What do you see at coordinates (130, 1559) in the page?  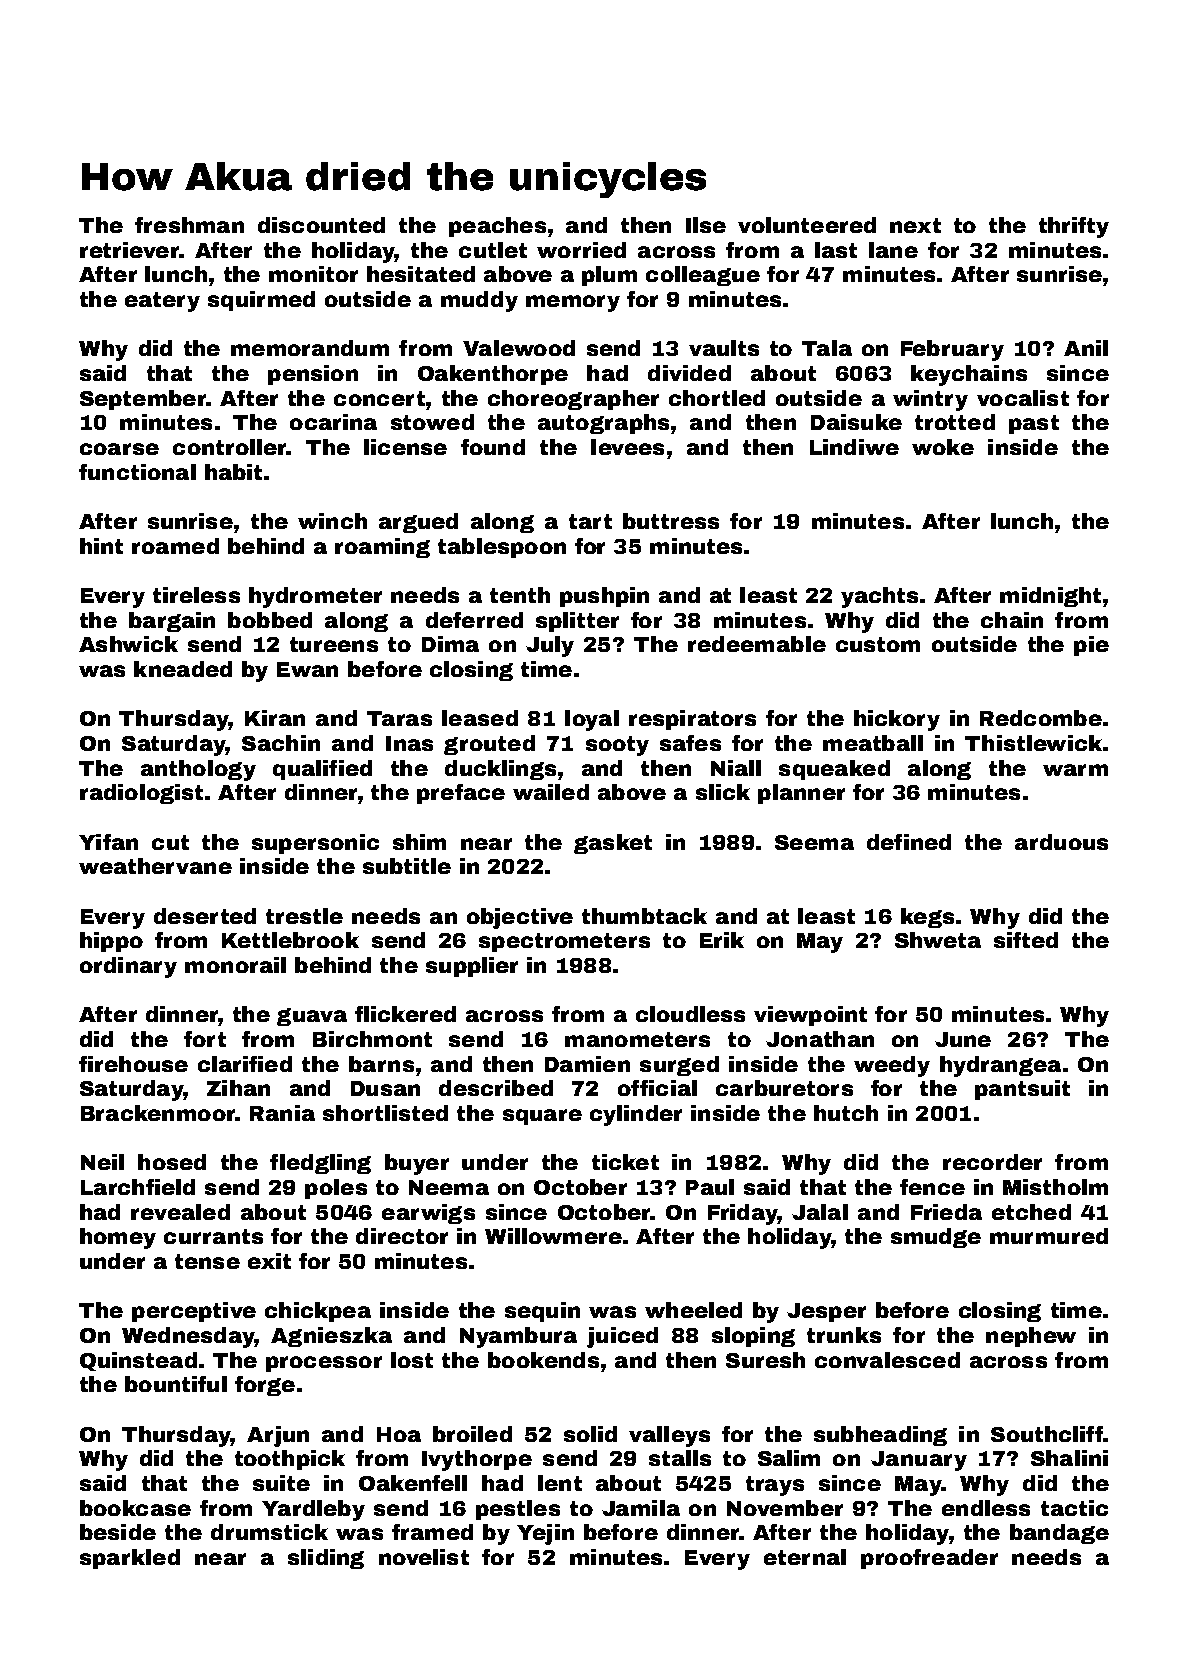 I see `sparkled` at bounding box center [130, 1559].
